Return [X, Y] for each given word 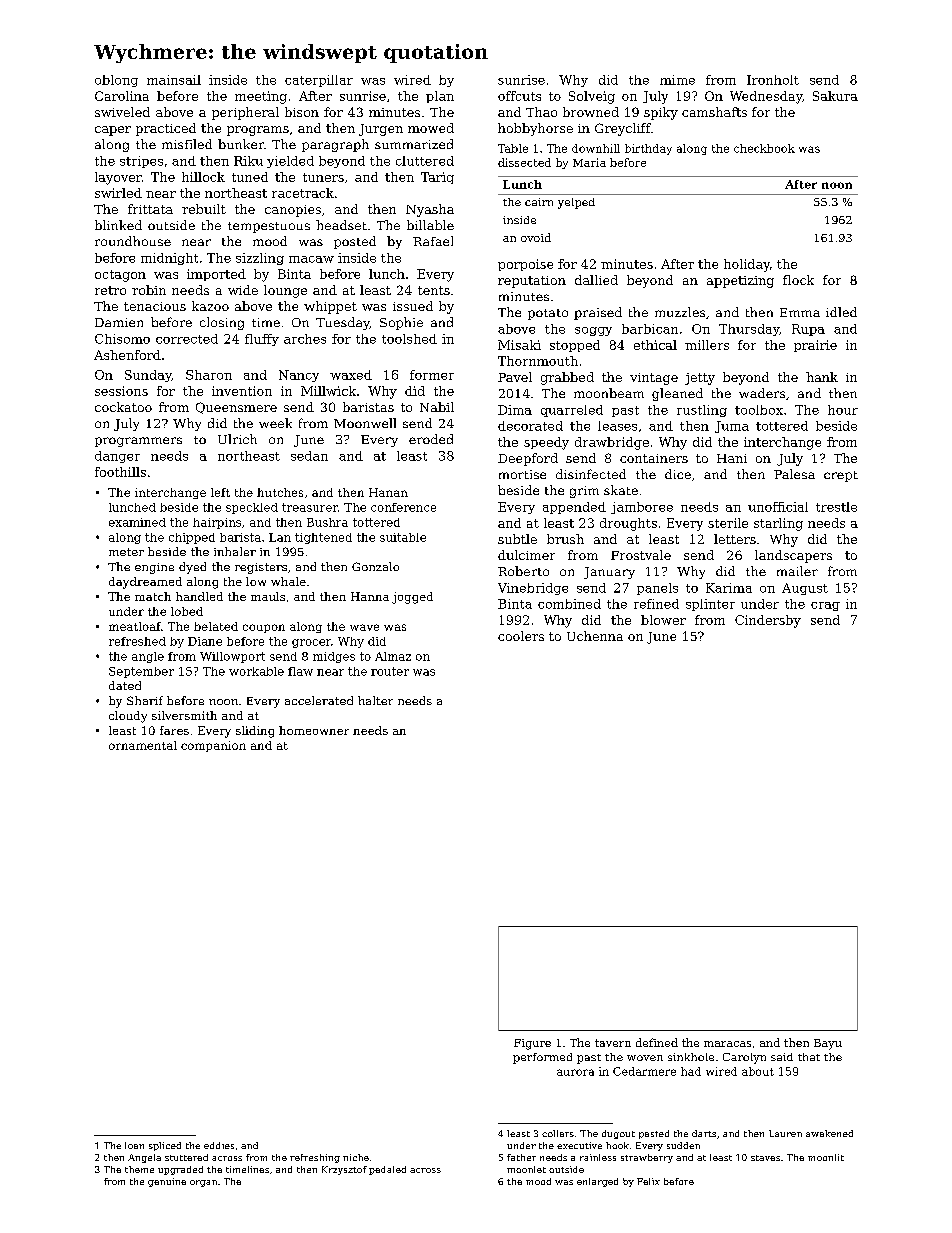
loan [134, 1145]
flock [798, 280]
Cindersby [768, 621]
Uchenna [595, 636]
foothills [120, 472]
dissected [524, 162]
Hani [732, 458]
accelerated [319, 700]
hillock [203, 177]
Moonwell [365, 423]
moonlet [526, 1169]
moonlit [826, 1157]
